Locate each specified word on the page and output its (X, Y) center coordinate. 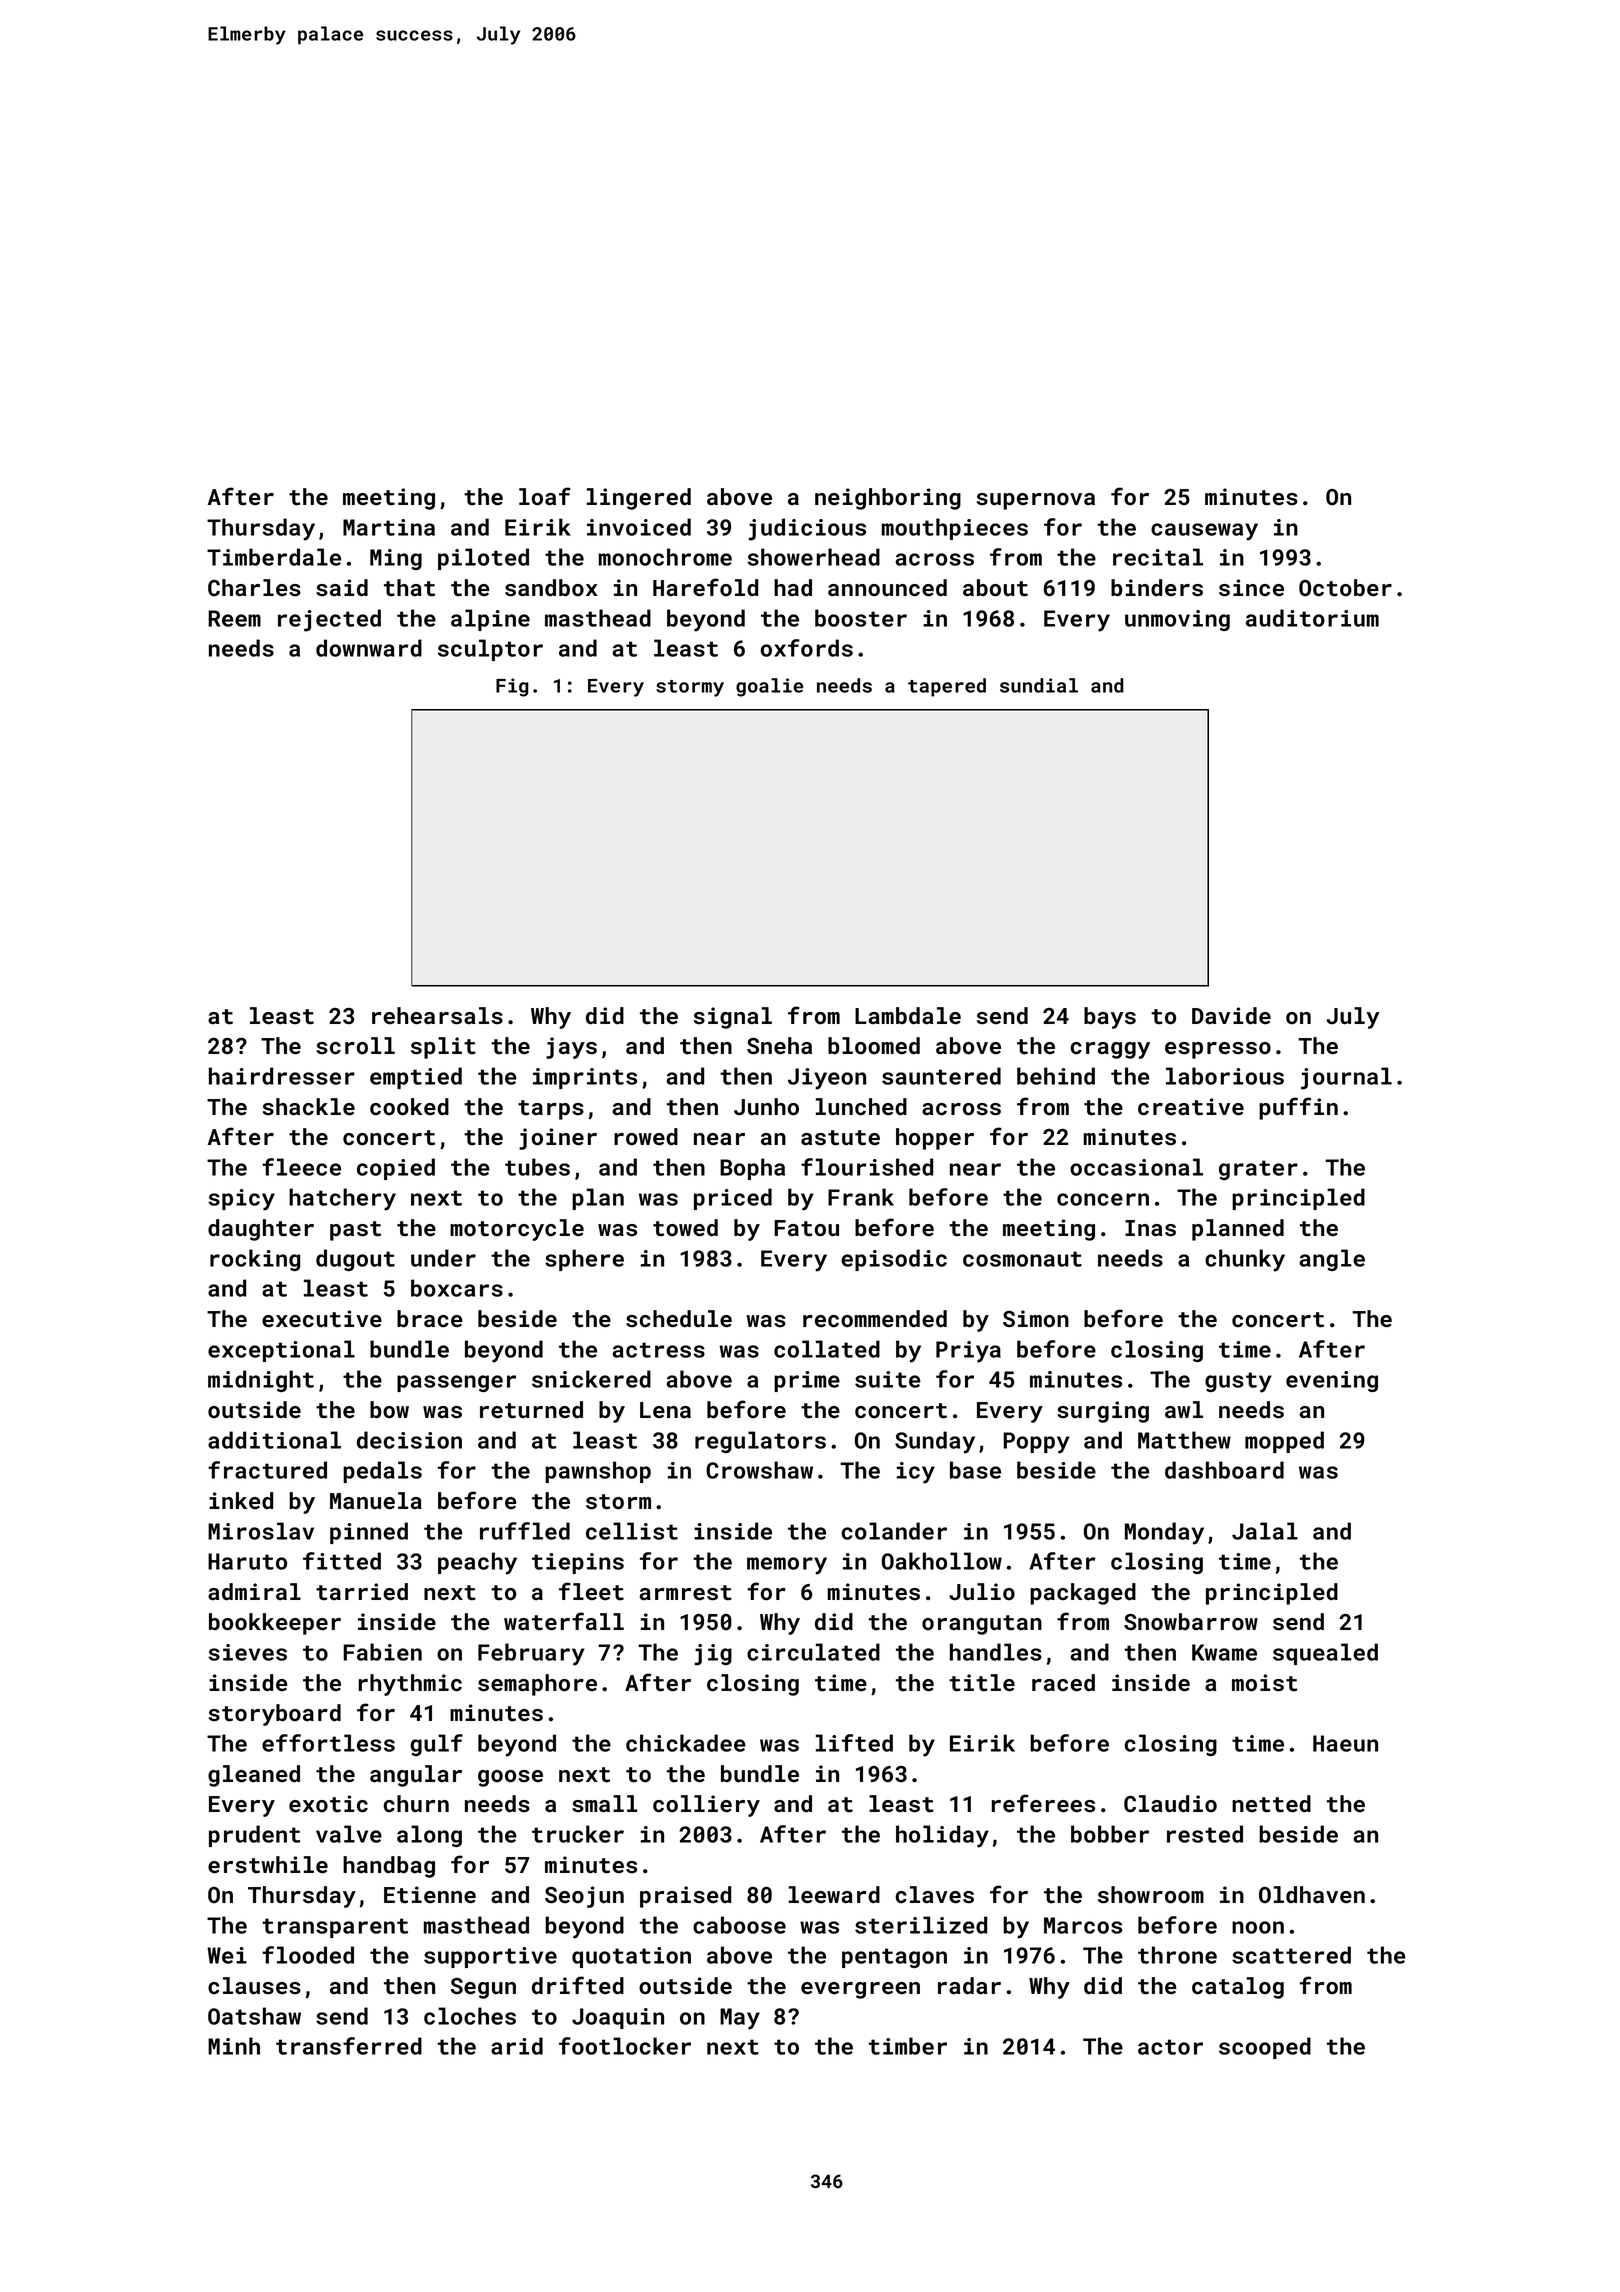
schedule (679, 1319)
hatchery (342, 1199)
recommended (875, 1319)
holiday (942, 1836)
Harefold (705, 587)
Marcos (1083, 1925)
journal (1346, 1078)
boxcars (457, 1288)
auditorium (1312, 618)
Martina (389, 527)
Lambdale (908, 1016)
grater (1258, 1170)
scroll (355, 1046)
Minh (234, 2046)
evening (1332, 1381)
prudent (254, 1836)
